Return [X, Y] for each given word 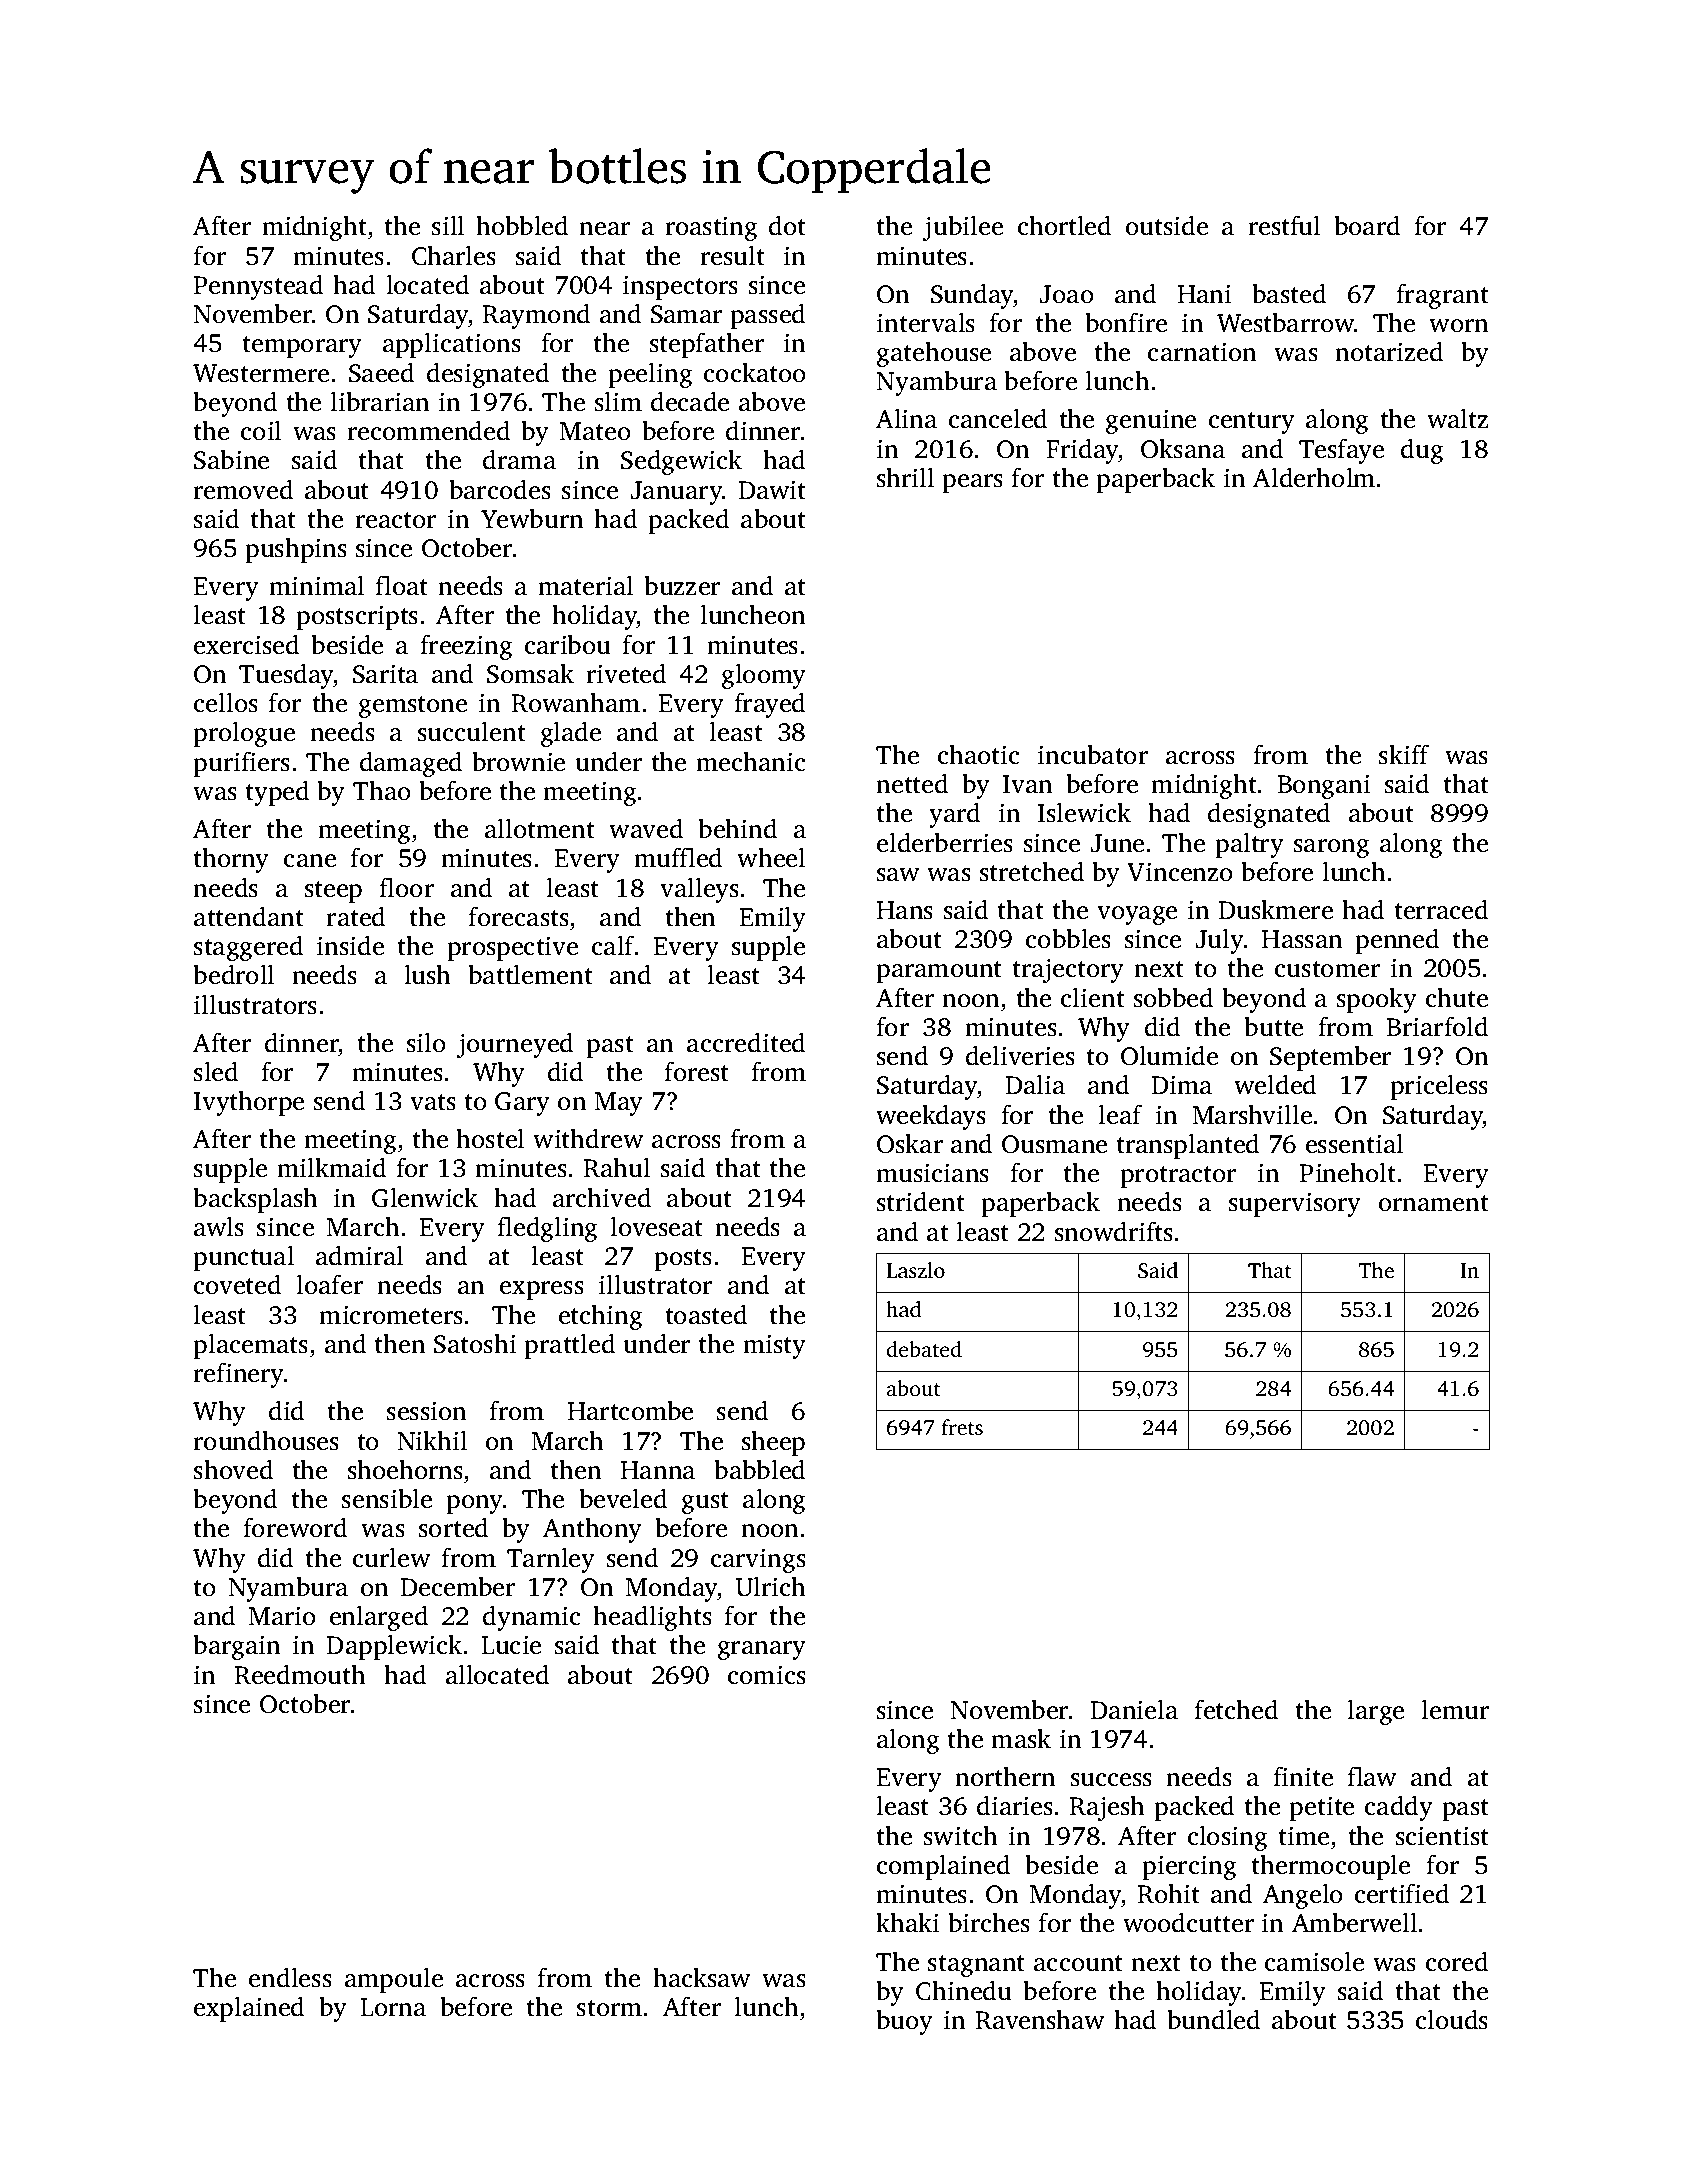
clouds [1452, 2020]
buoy [904, 2022]
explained [249, 2009]
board [1367, 226]
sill [448, 226]
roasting [711, 228]
